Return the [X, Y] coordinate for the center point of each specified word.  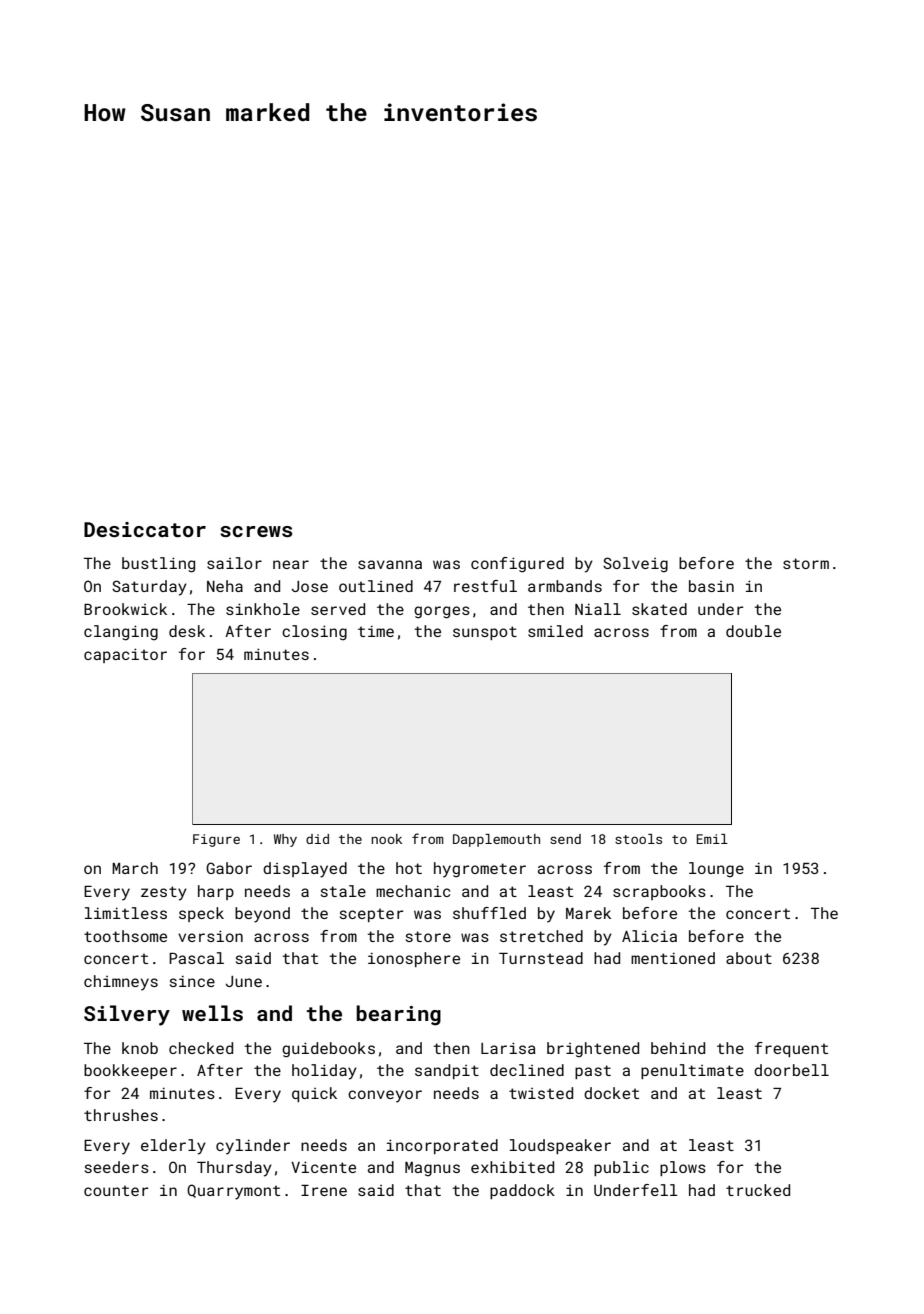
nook [386, 839]
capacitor [125, 655]
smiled [555, 631]
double [753, 631]
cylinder [253, 1147]
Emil [712, 839]
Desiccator [145, 529]
